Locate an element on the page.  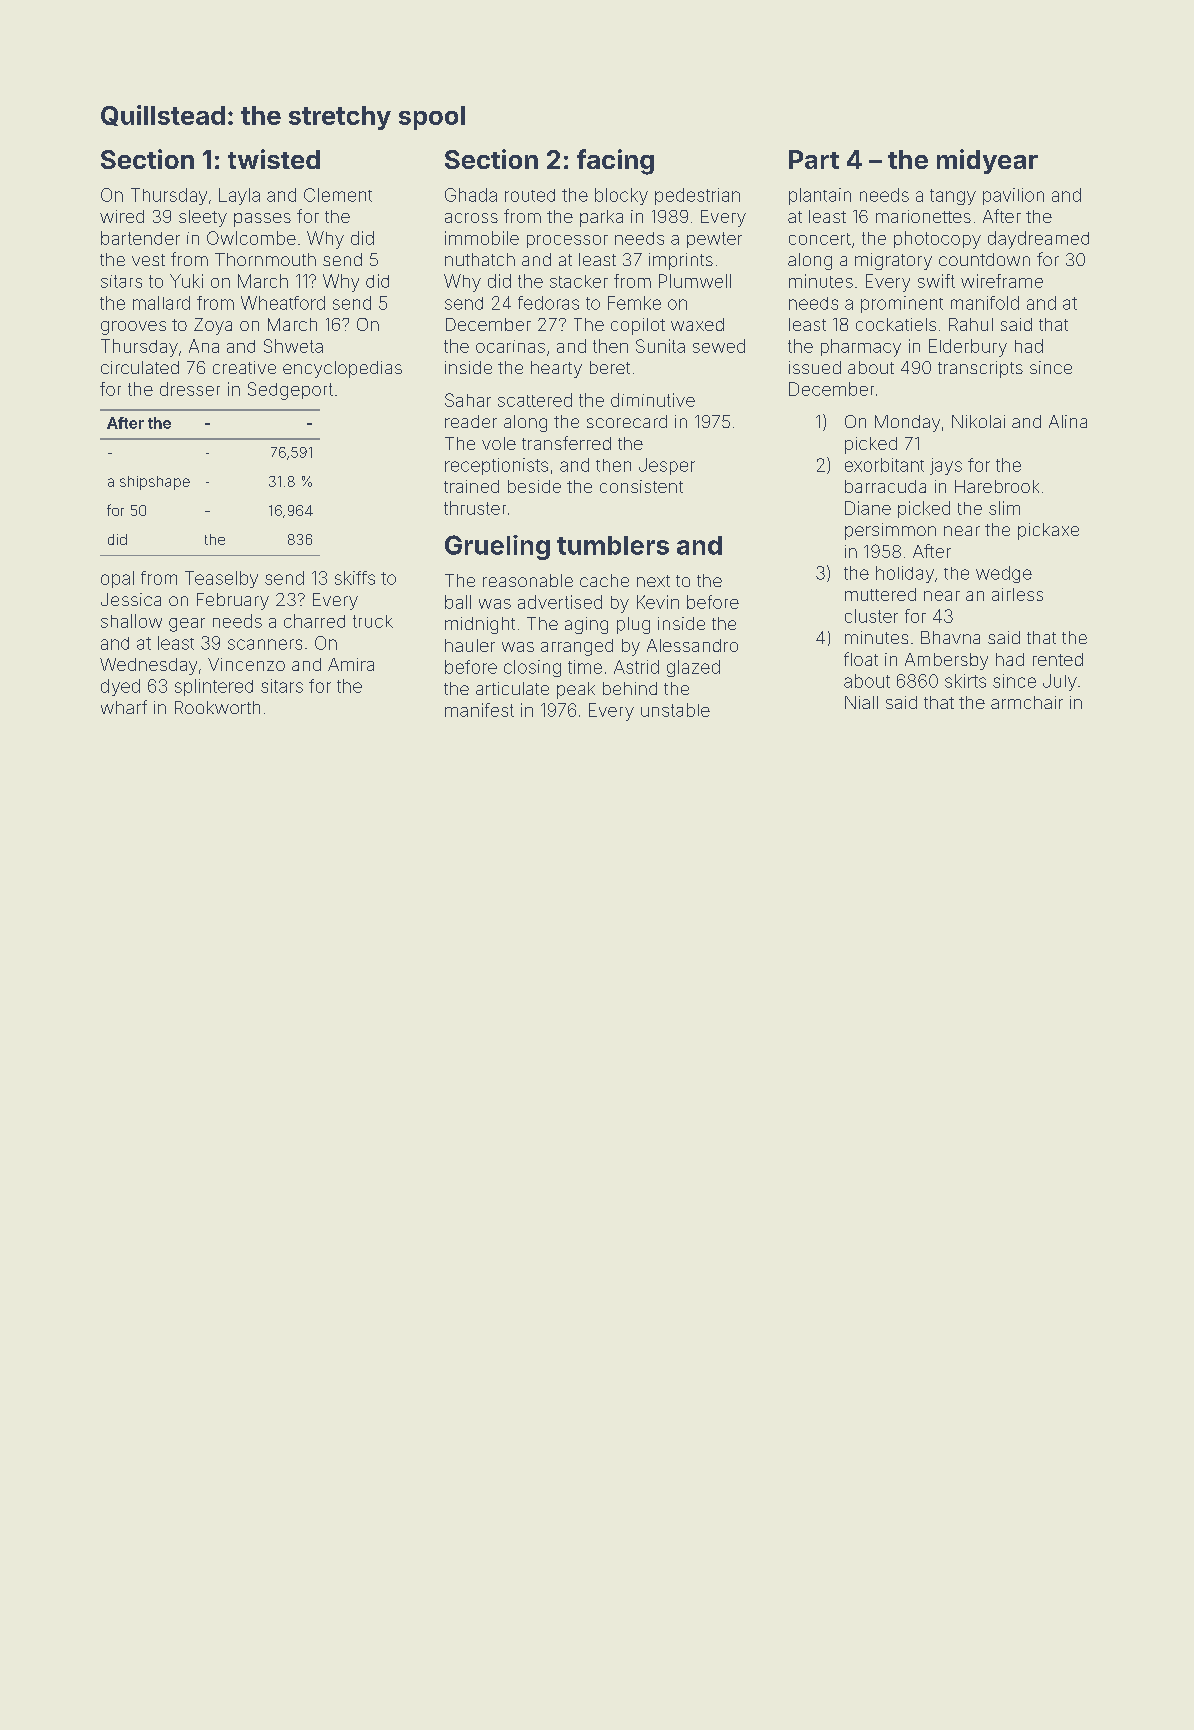
wedge is located at coordinates (1004, 574).
